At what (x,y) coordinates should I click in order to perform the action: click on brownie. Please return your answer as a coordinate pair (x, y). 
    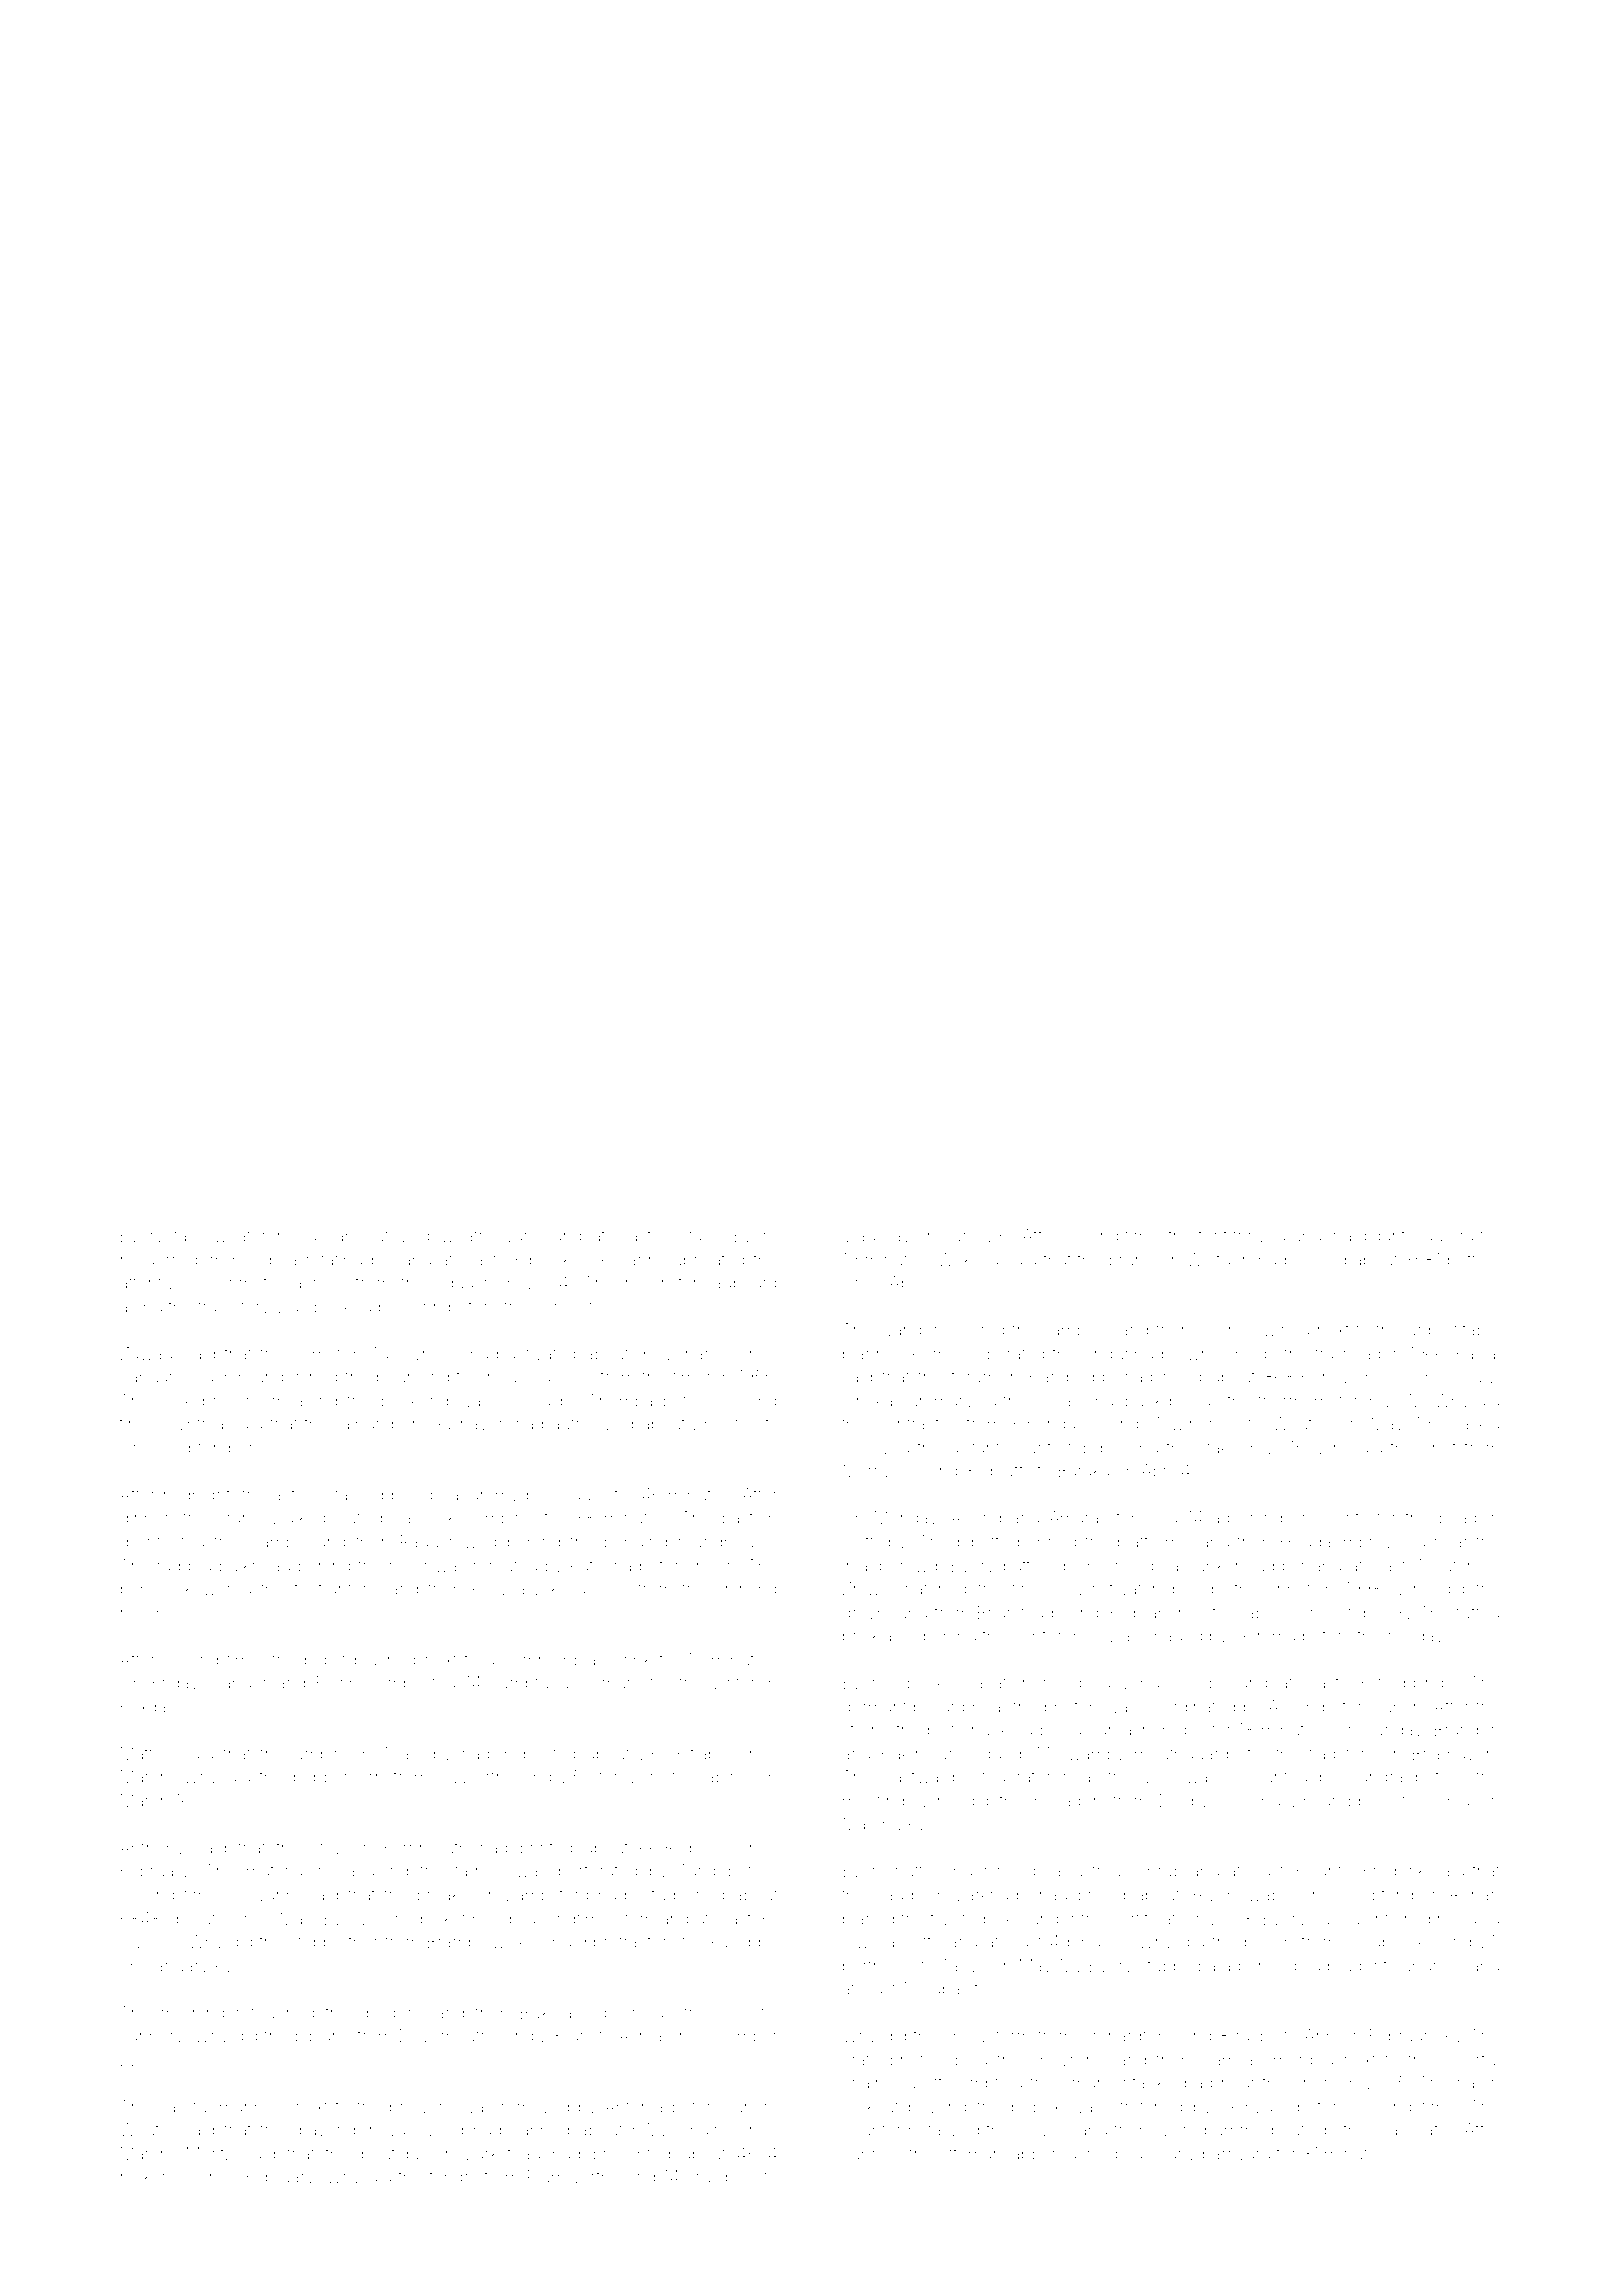
    Looking at the image, I should click on (1193, 1353).
